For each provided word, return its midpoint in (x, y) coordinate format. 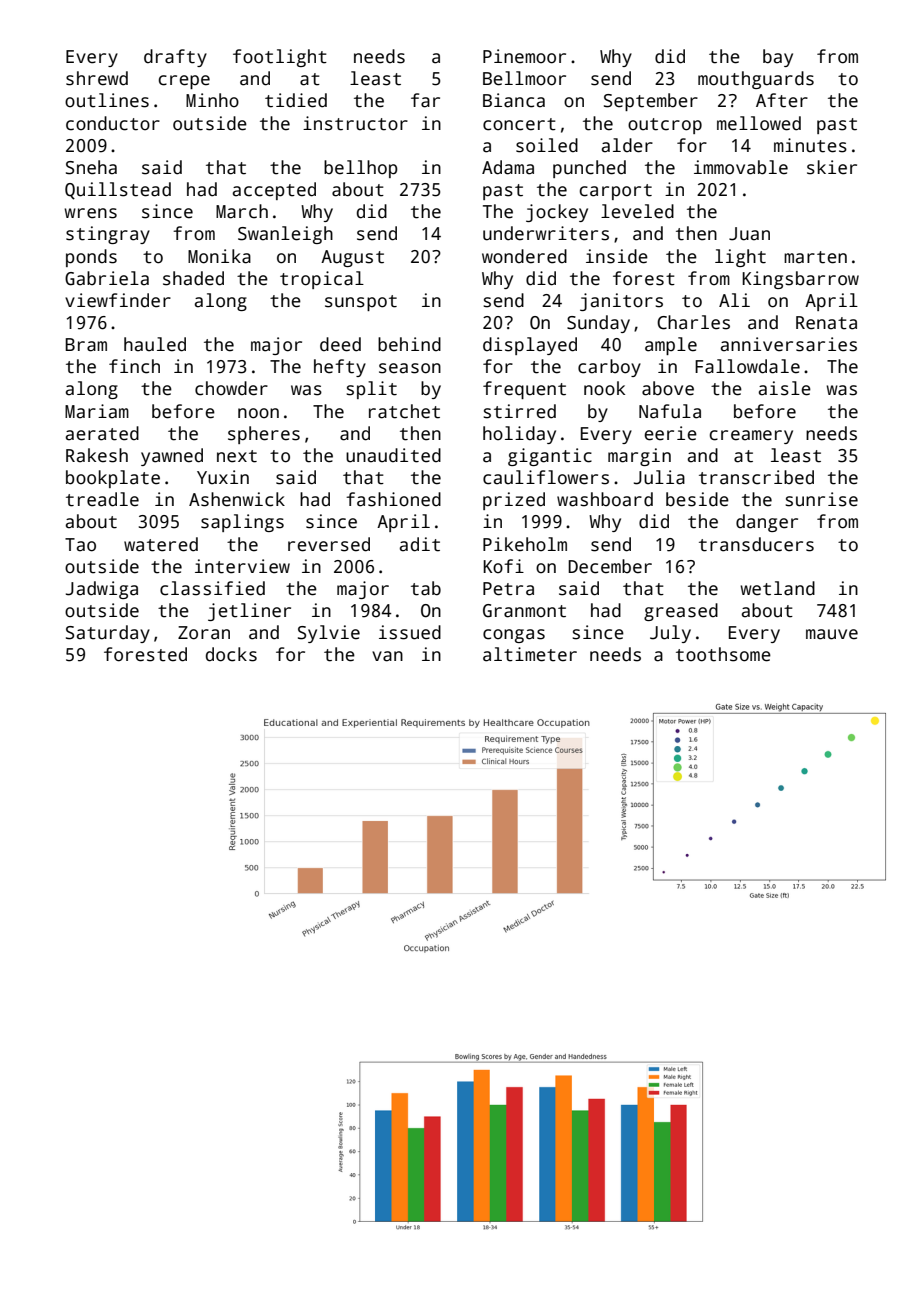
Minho (212, 100)
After (782, 100)
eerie (670, 433)
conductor (113, 123)
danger (767, 523)
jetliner (249, 612)
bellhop (361, 169)
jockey (557, 213)
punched (589, 169)
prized (514, 501)
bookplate (113, 479)
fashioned (393, 499)
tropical (322, 280)
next (237, 456)
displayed (530, 346)
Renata (826, 323)
